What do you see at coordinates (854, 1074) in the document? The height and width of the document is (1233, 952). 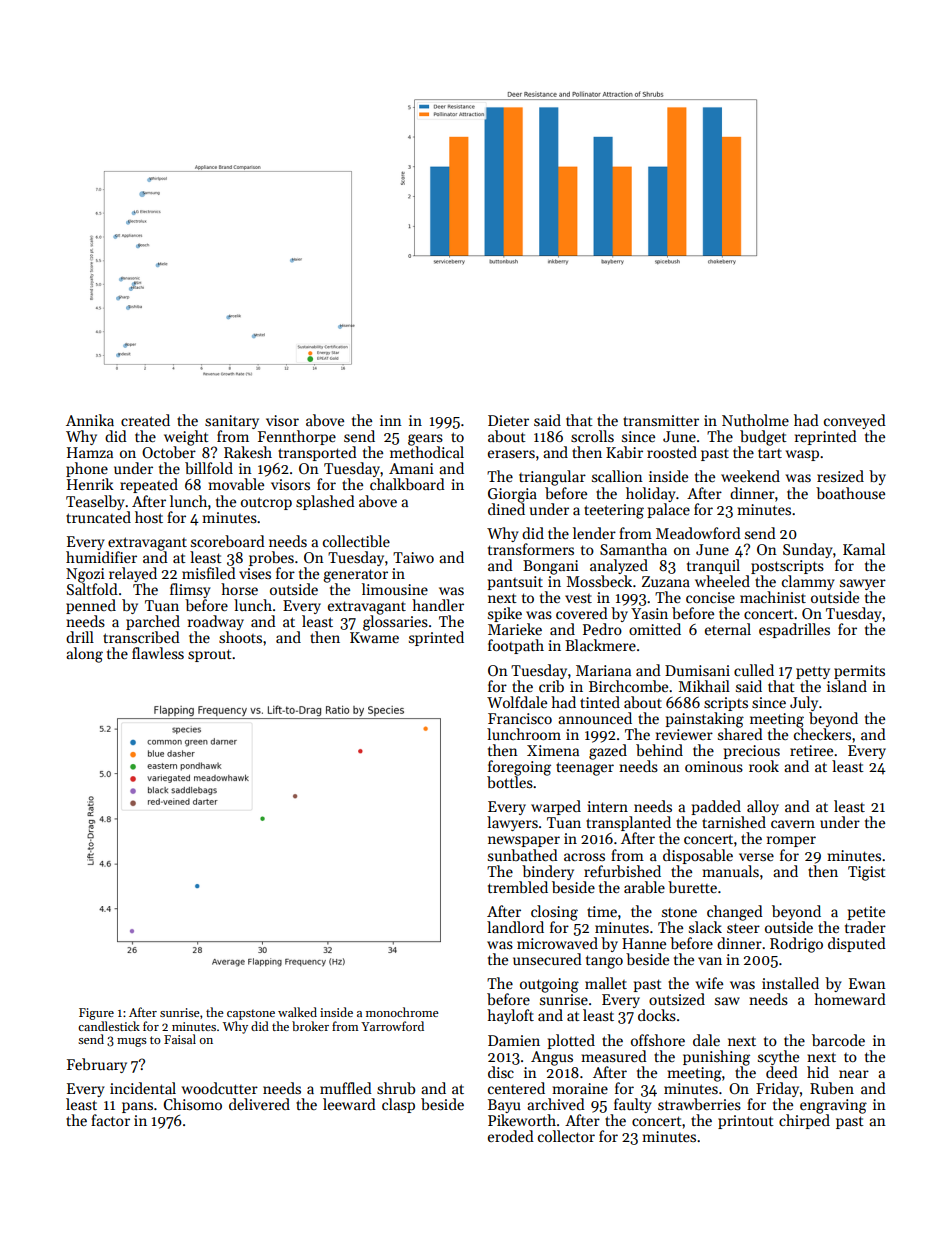 I see `near` at bounding box center [854, 1074].
